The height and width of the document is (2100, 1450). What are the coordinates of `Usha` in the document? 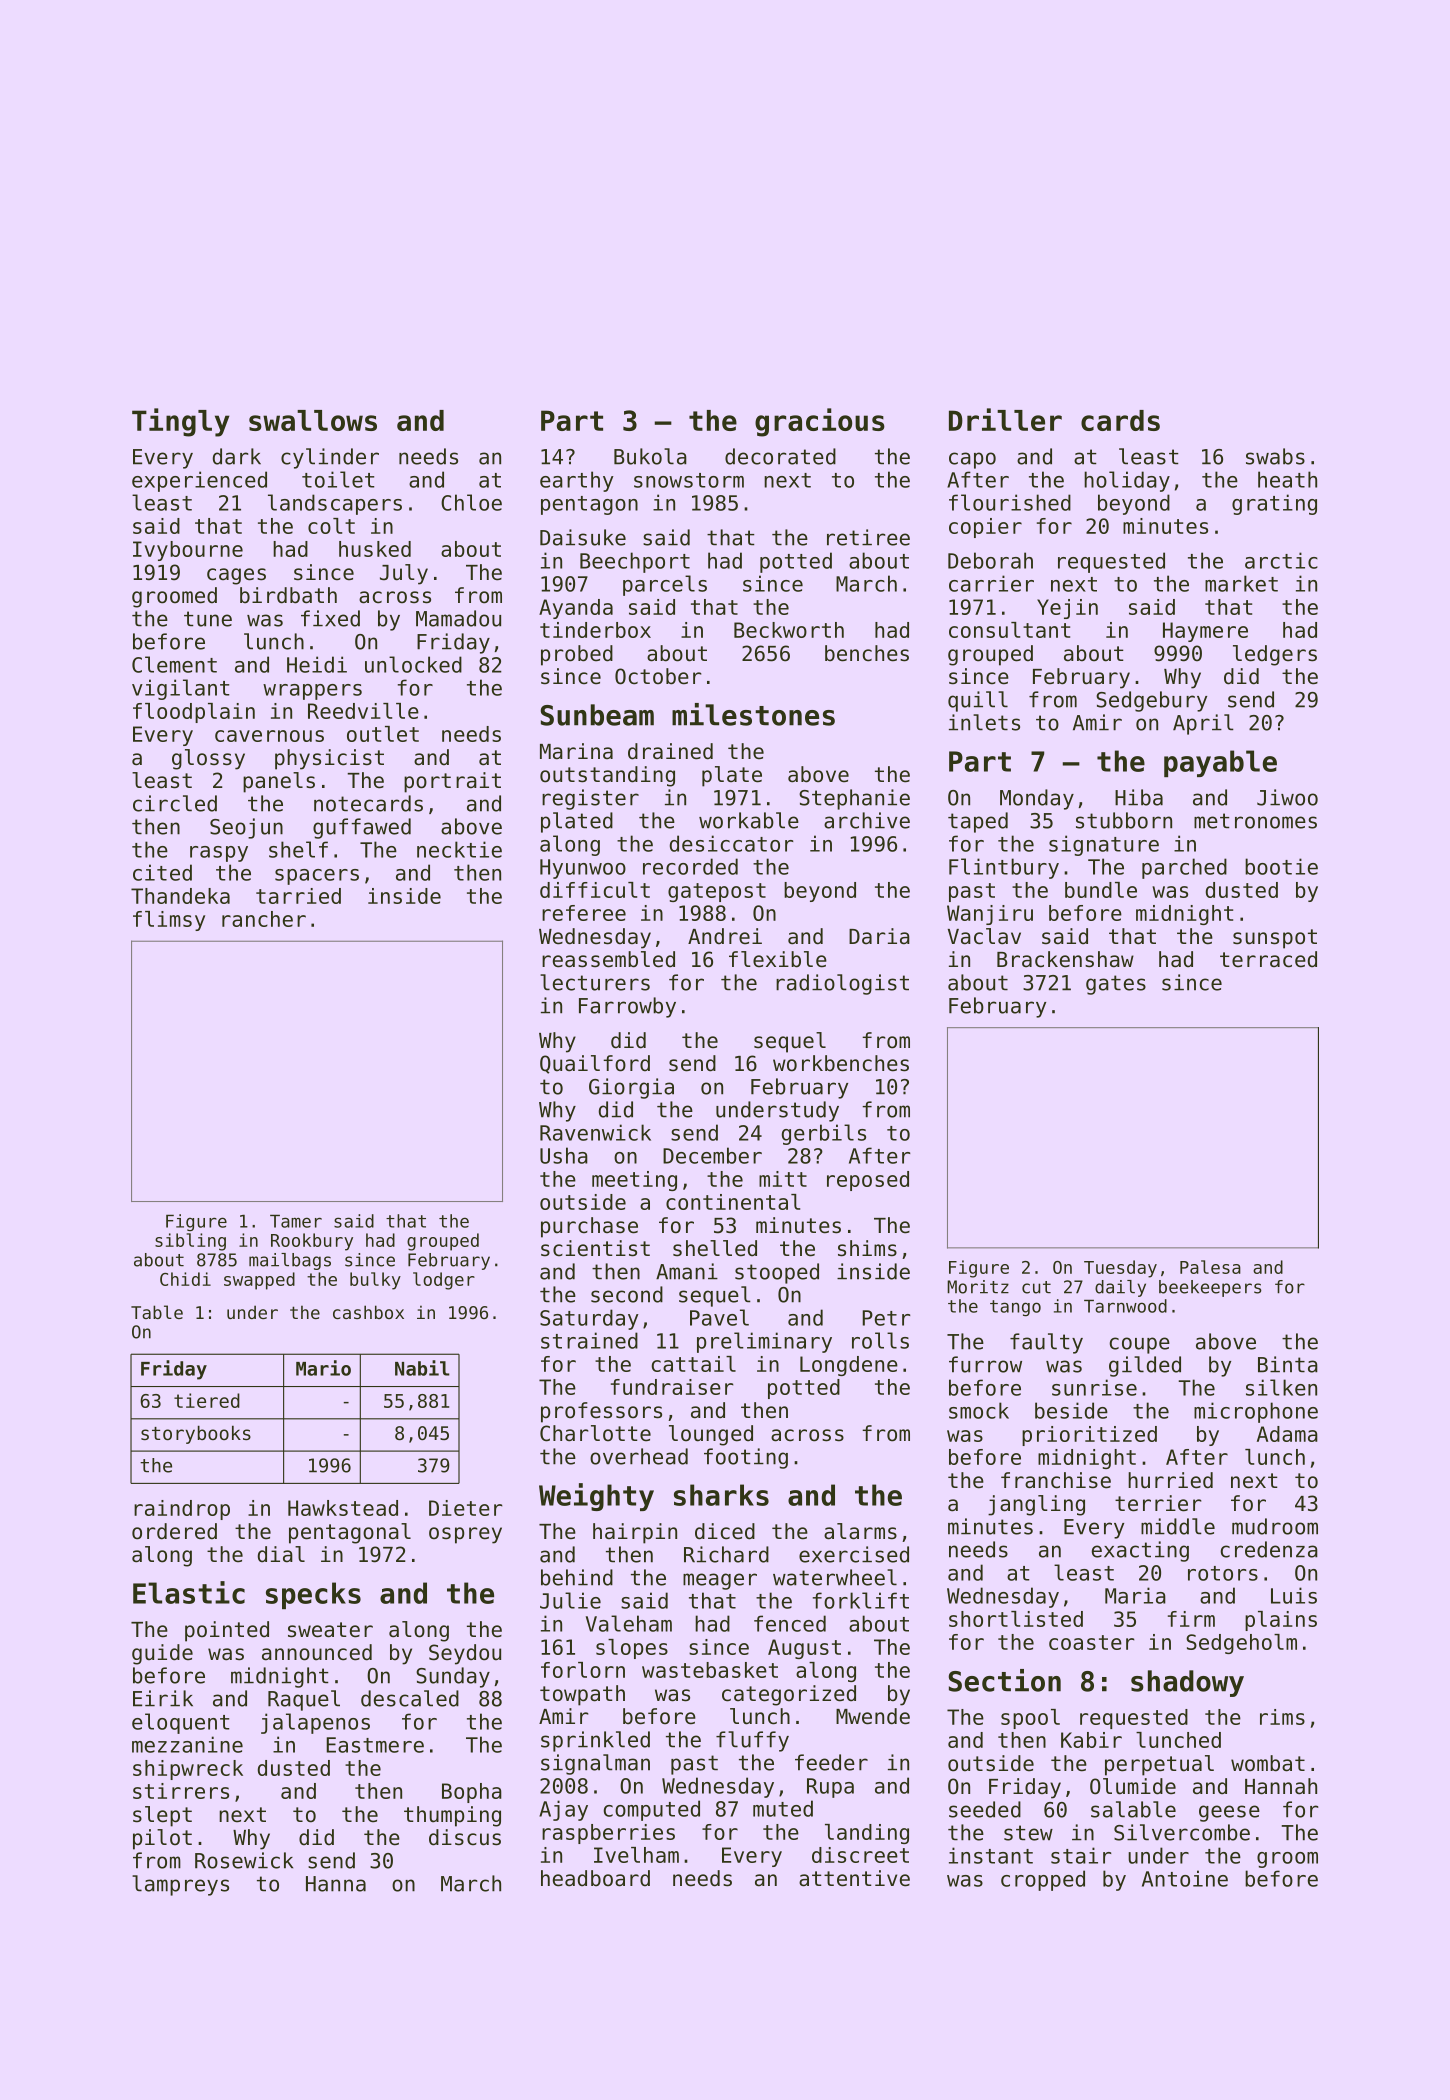 It's located at (564, 1155).
